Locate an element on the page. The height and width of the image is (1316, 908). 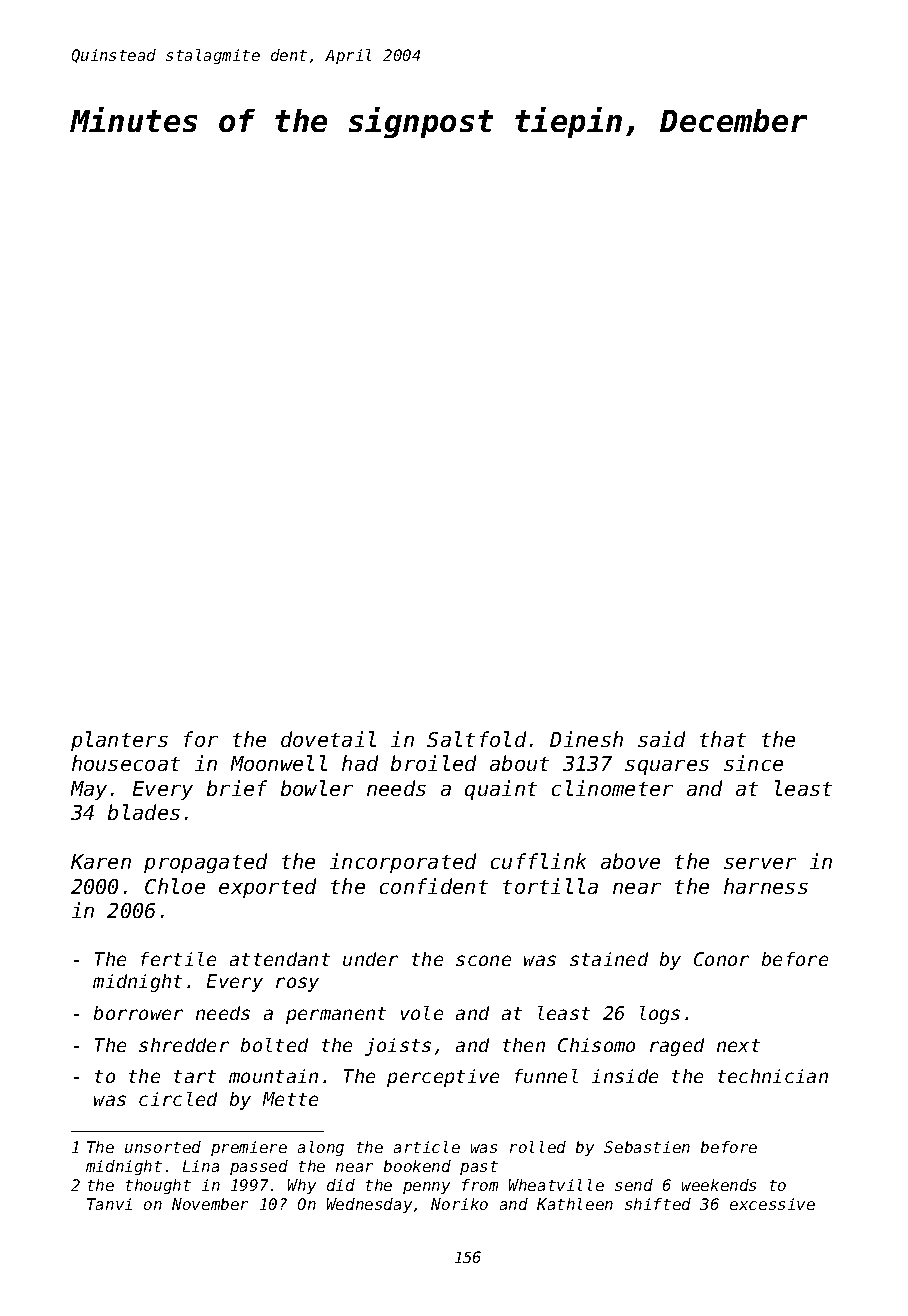
Saltfold is located at coordinates (476, 739).
